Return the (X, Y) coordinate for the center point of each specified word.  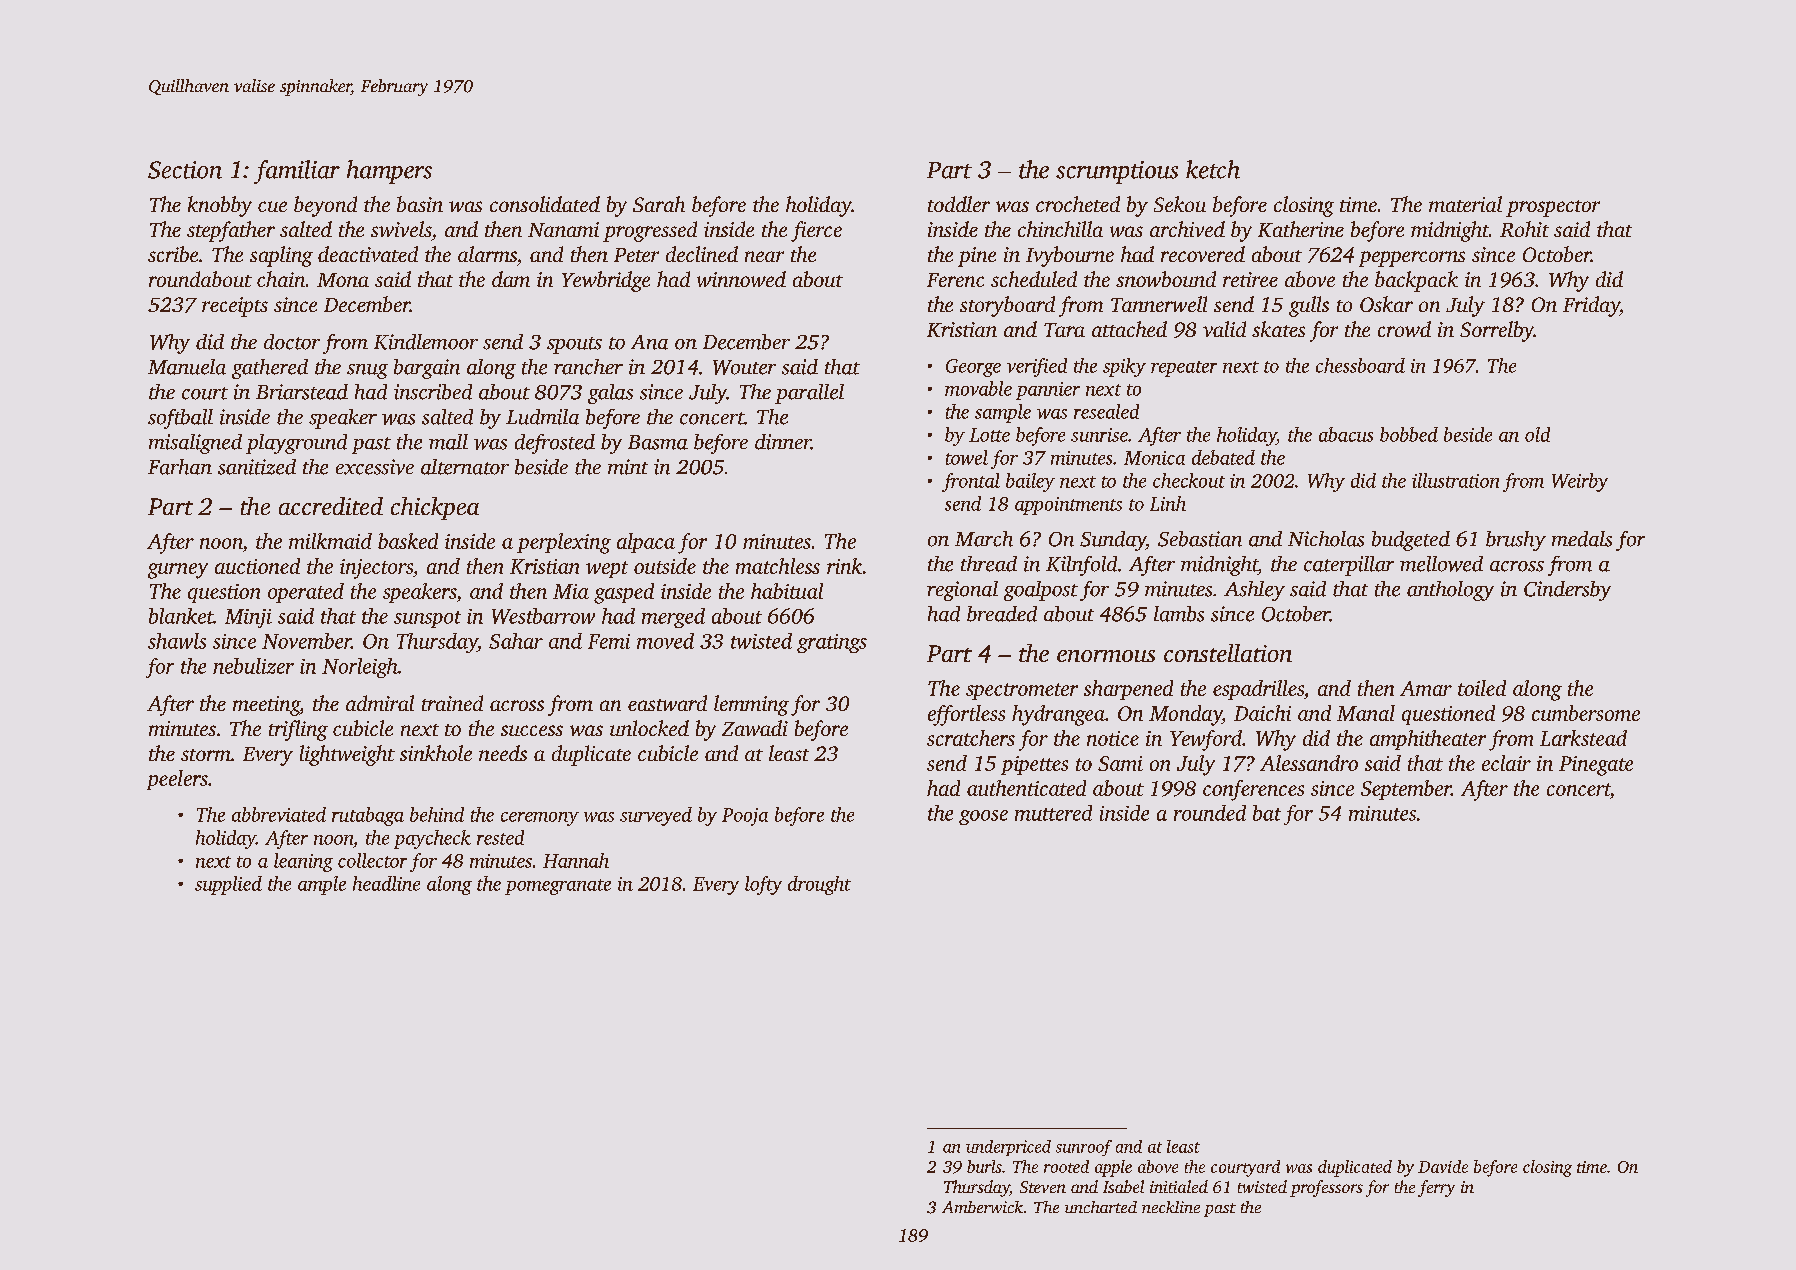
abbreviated (279, 814)
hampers (389, 172)
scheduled (1034, 279)
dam (511, 279)
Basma (658, 442)
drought (819, 885)
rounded (1210, 813)
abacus (1346, 434)
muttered (1053, 813)
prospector (1553, 208)
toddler (959, 204)
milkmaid (330, 541)
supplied (228, 885)
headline (386, 883)
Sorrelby (1497, 331)
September (1406, 790)
